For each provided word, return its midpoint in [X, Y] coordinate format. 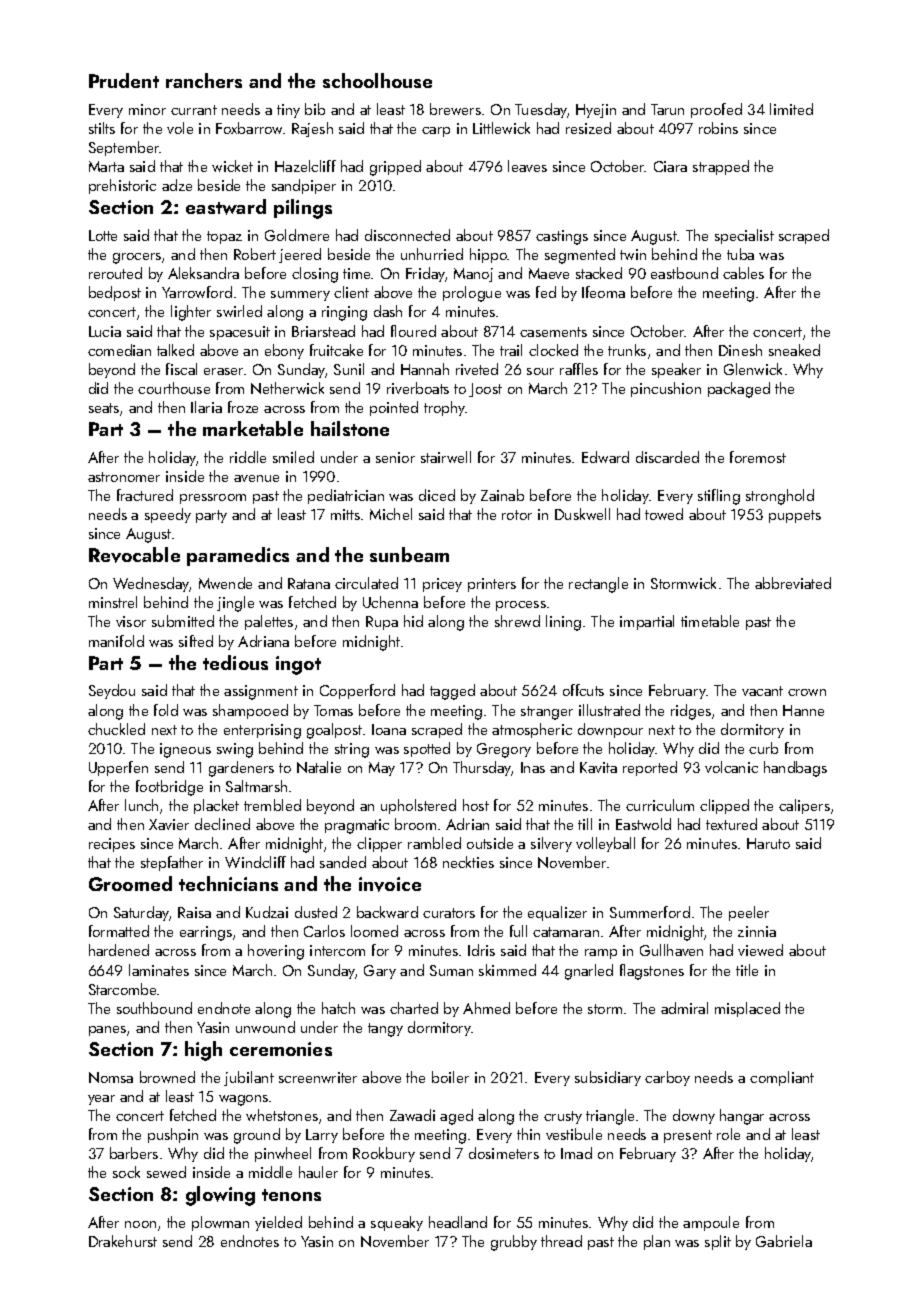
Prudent [124, 80]
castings [562, 237]
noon [140, 1224]
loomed [374, 931]
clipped [724, 806]
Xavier [169, 824]
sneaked [794, 350]
